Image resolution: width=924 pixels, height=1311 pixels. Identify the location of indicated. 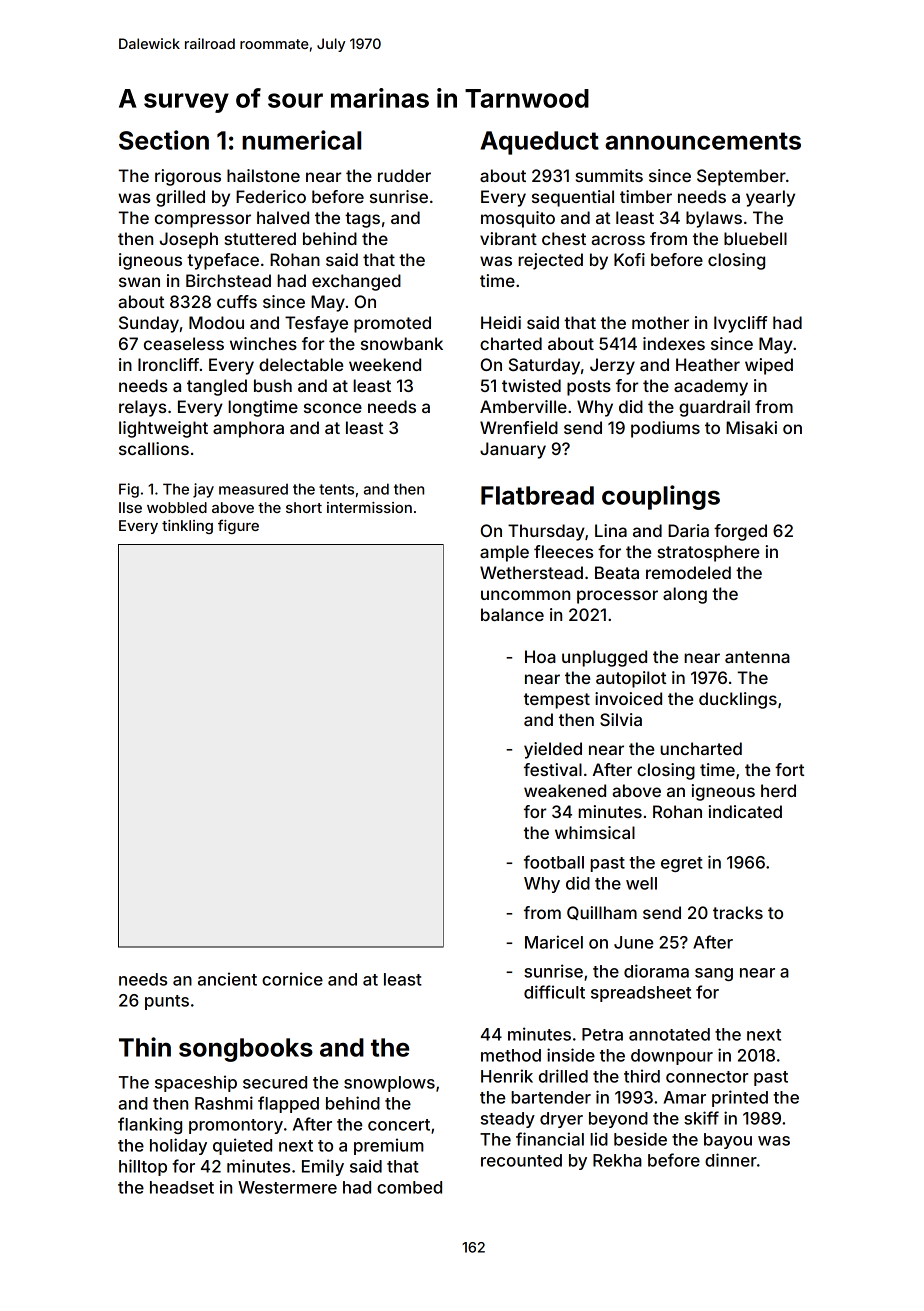
(745, 811).
